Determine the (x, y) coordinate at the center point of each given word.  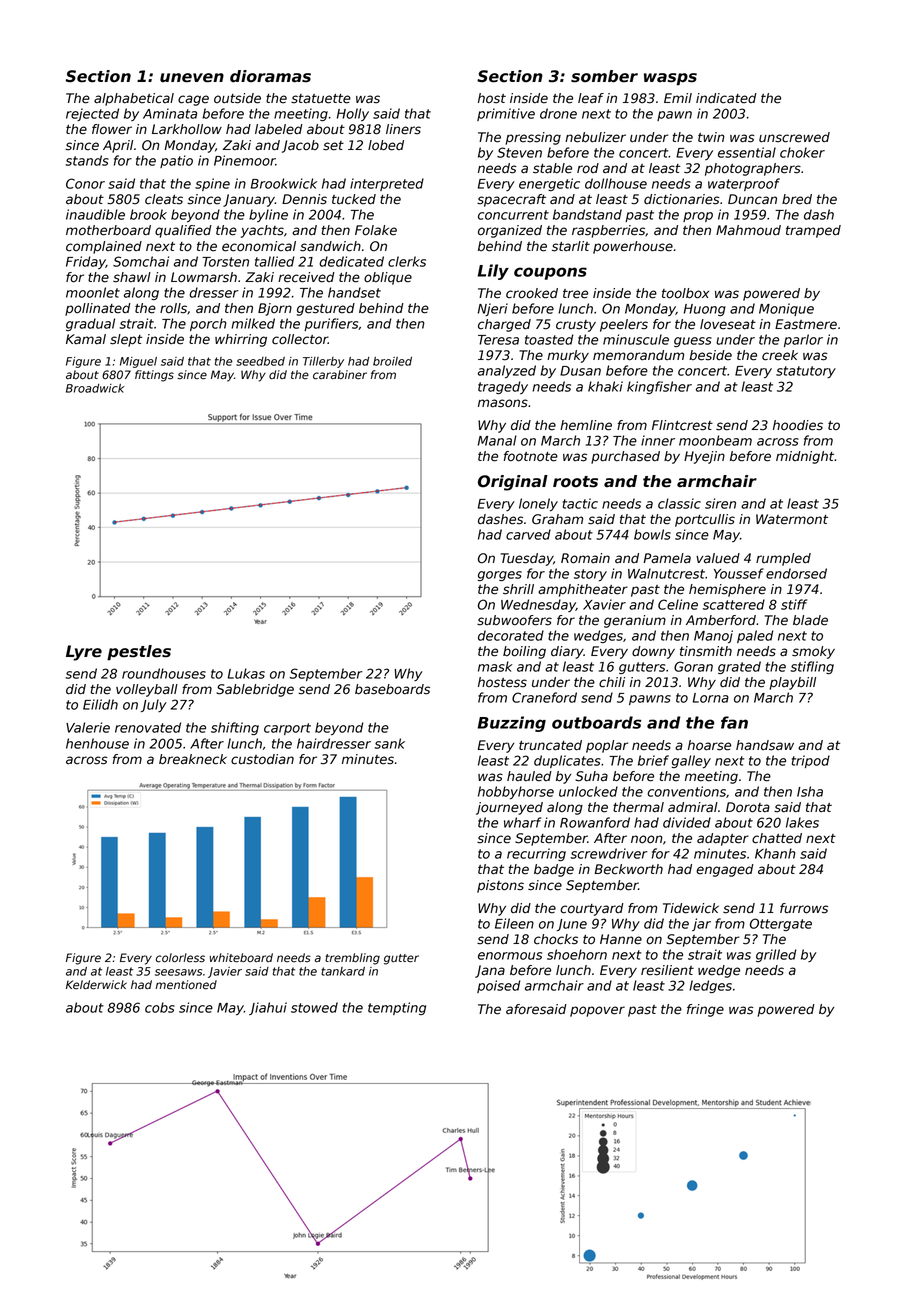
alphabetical (134, 99)
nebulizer (595, 137)
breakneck (193, 759)
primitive (506, 114)
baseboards (392, 689)
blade (810, 620)
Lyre (84, 653)
